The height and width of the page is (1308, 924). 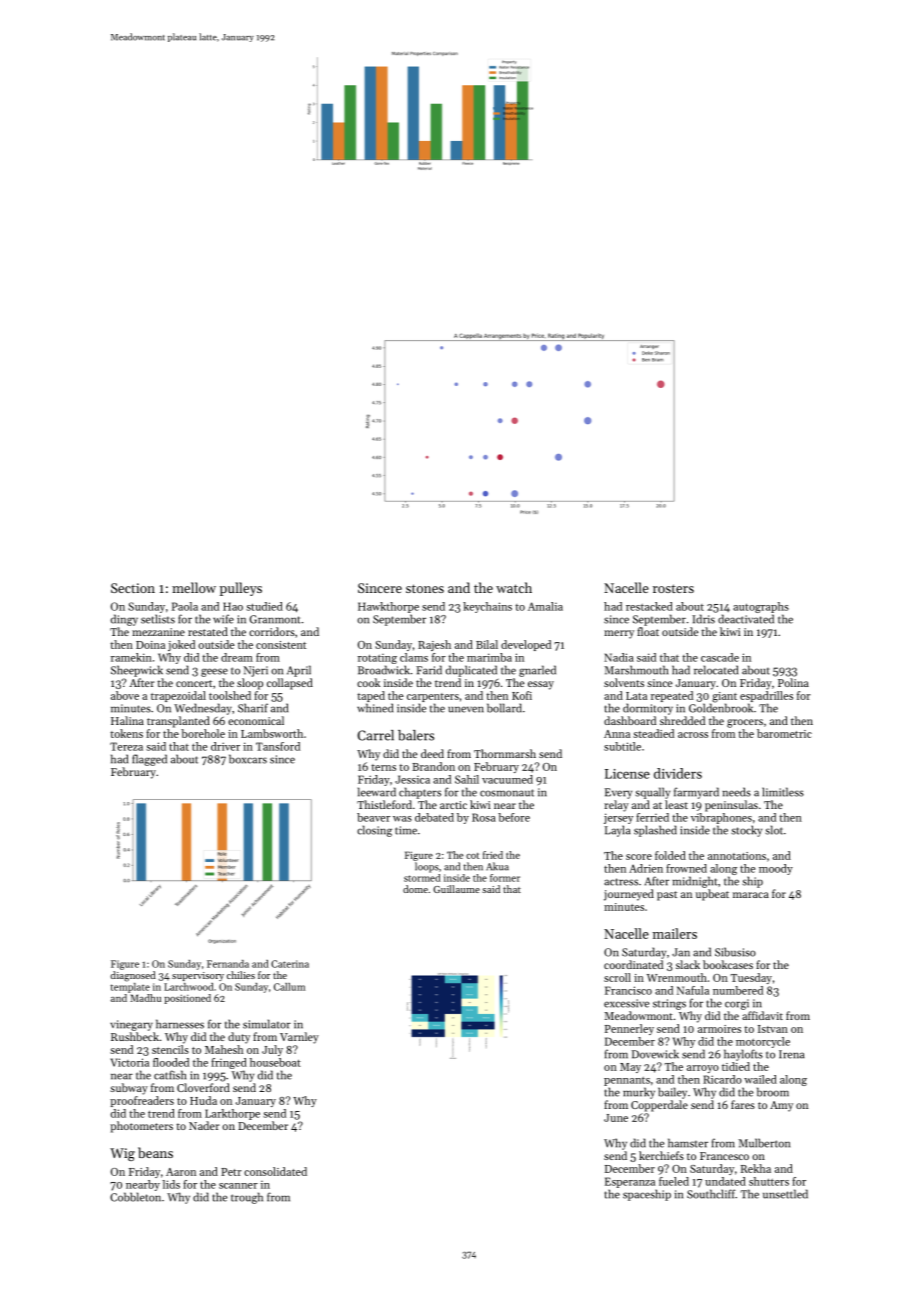 I want to click on closing, so click(x=374, y=831).
